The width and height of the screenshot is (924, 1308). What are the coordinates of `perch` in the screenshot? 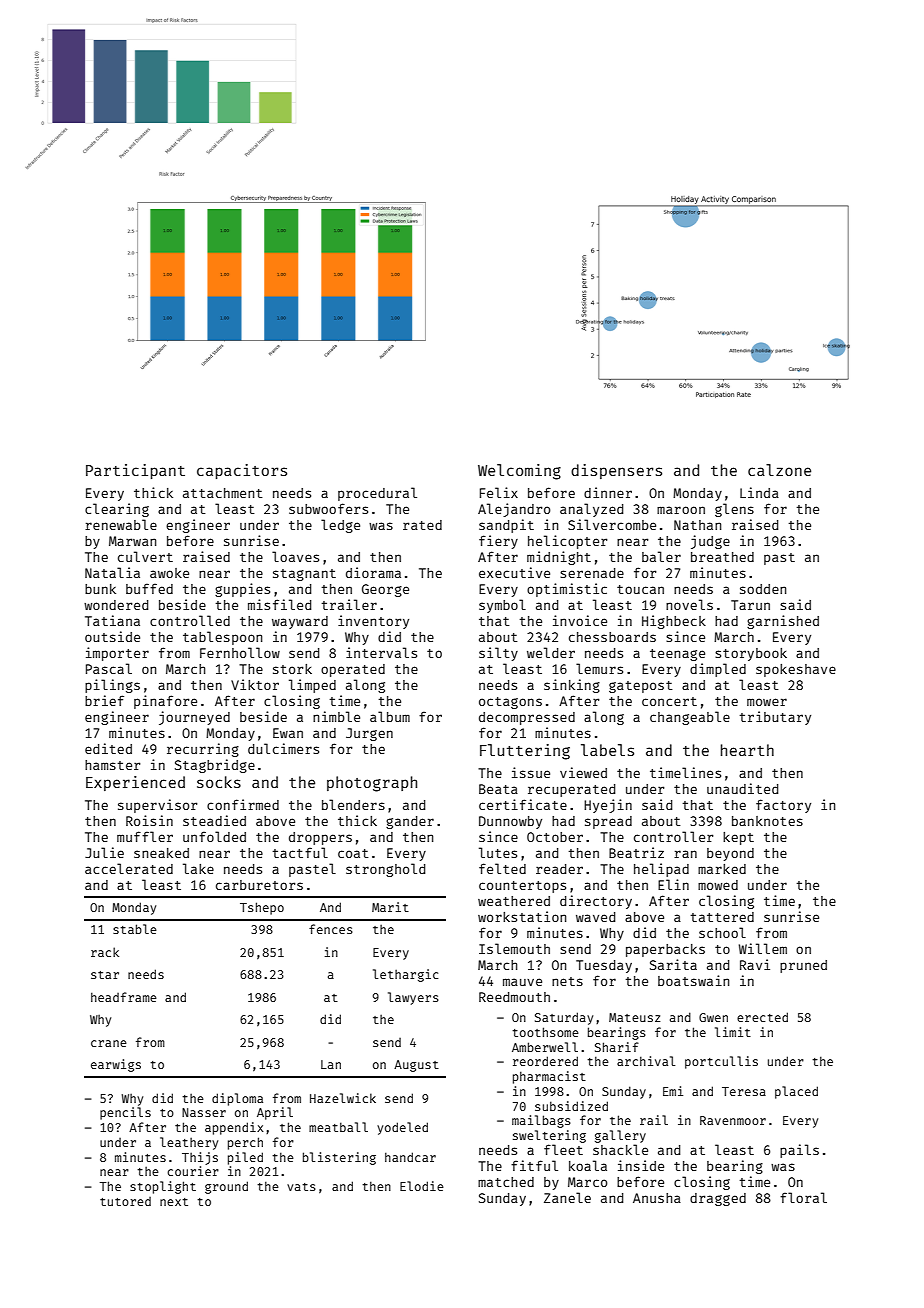 It's located at (245, 1143).
